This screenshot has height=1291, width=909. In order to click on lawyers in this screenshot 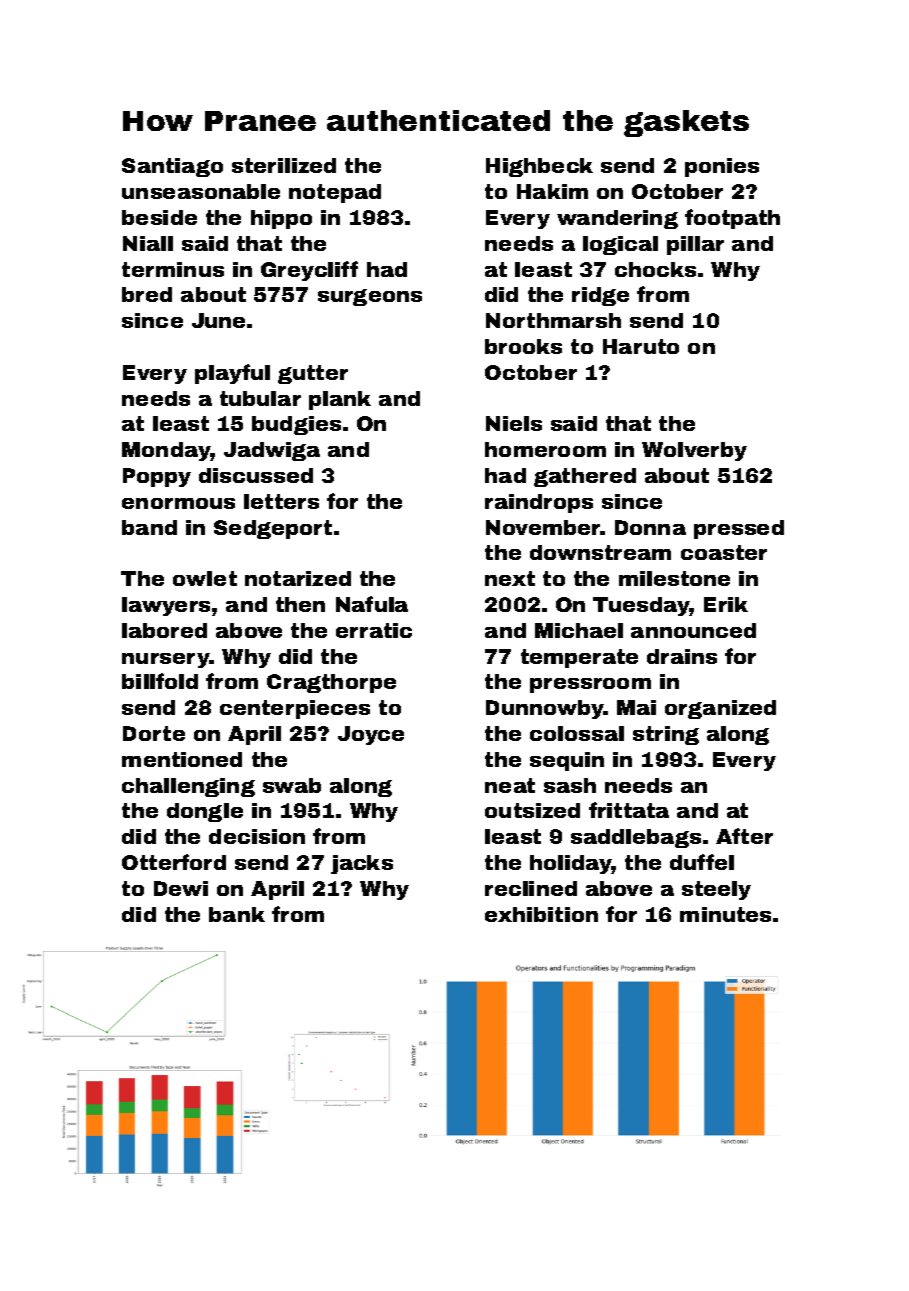, I will do `click(166, 606)`.
